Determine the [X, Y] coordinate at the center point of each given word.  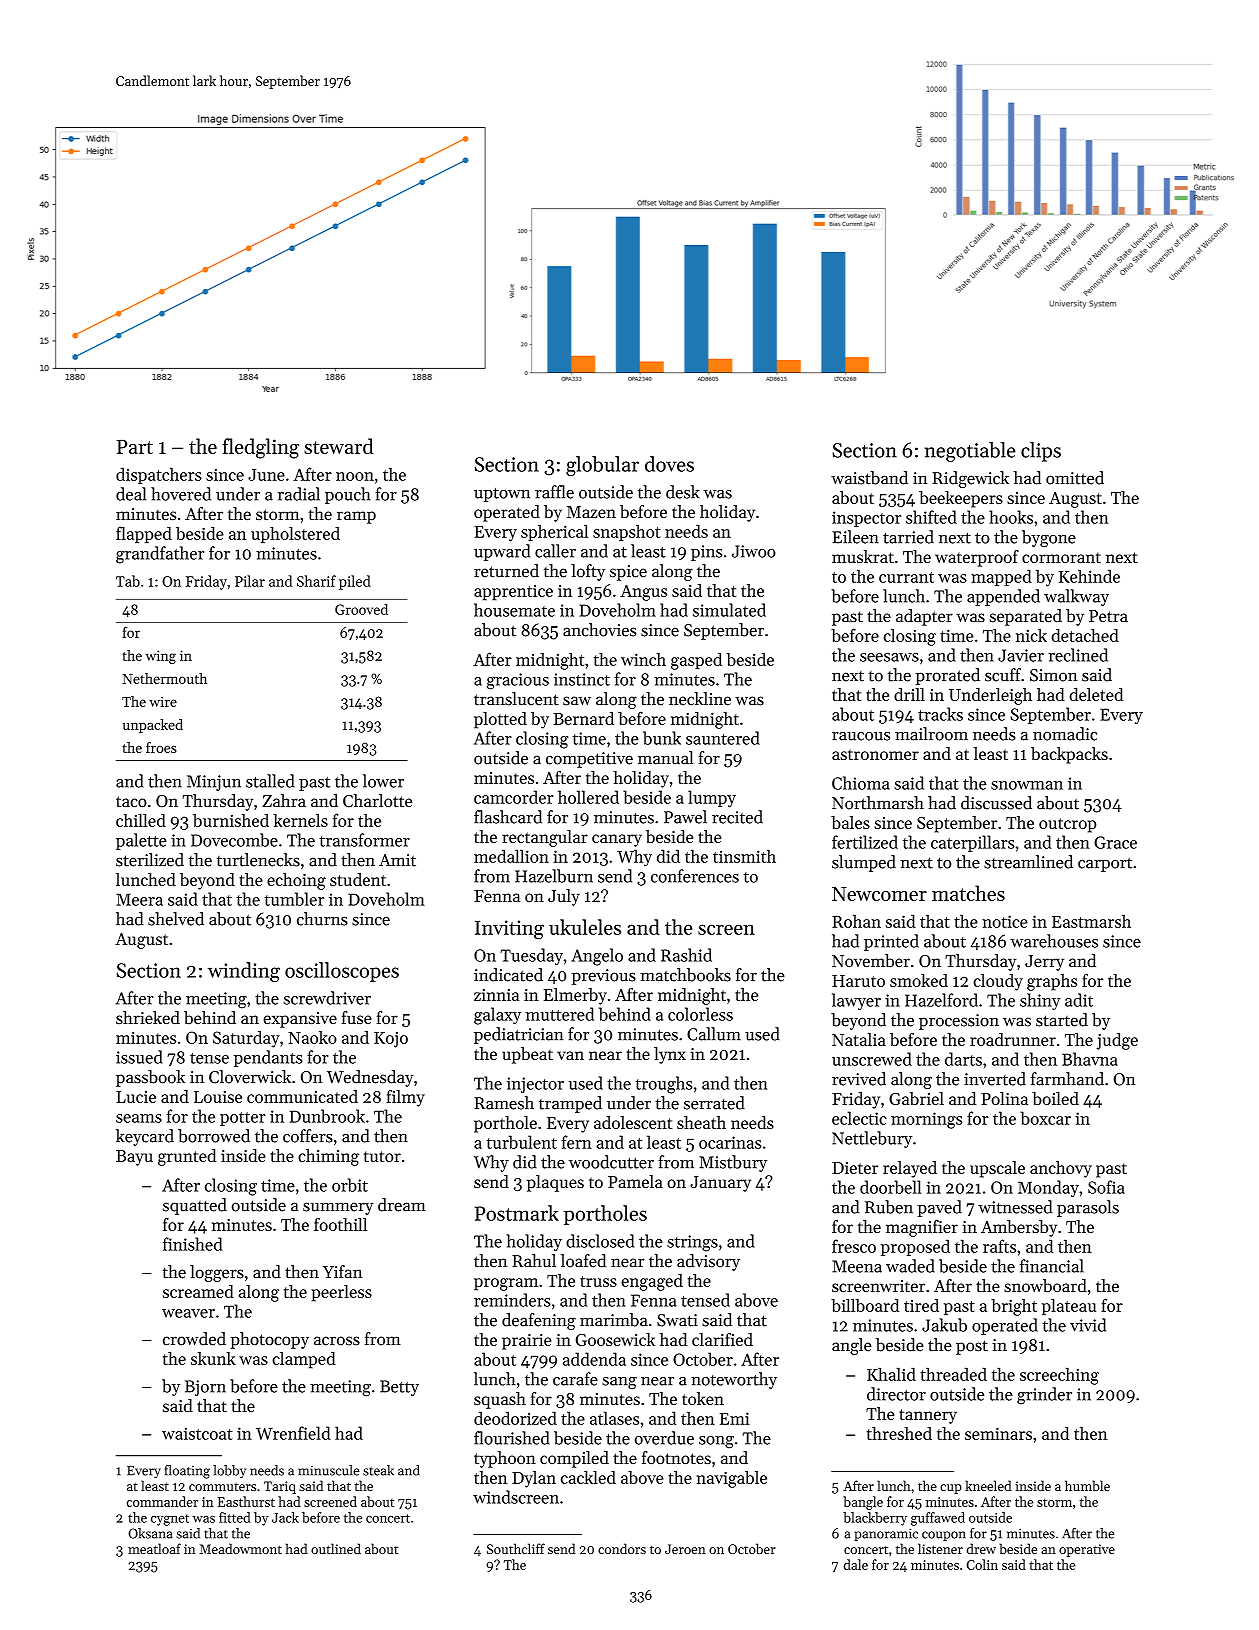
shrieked [148, 1017]
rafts [999, 1246]
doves [669, 464]
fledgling [261, 448]
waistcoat [197, 1433]
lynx [670, 1055]
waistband [869, 478]
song [716, 1442]
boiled [1055, 1098]
